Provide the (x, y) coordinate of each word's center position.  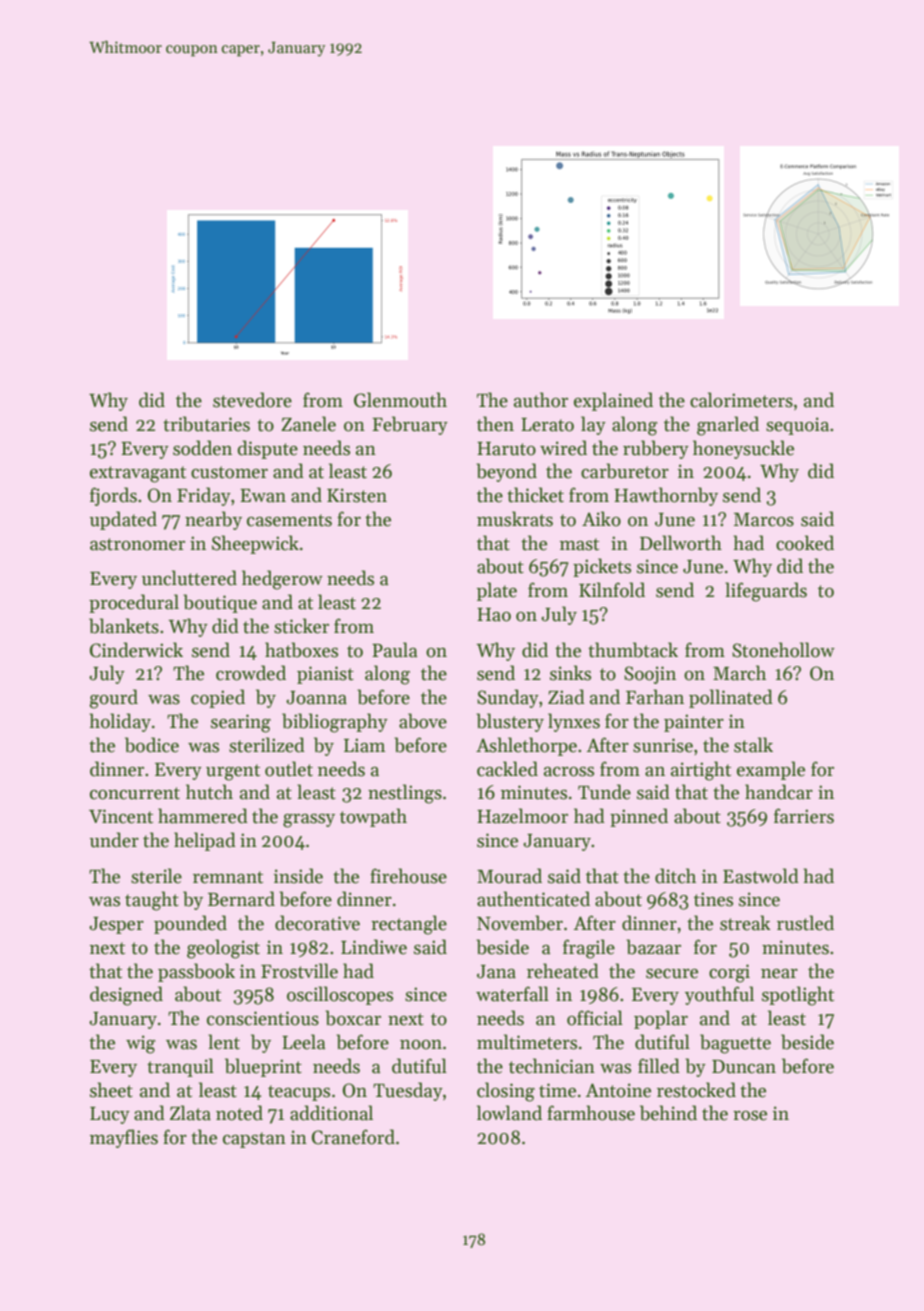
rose (750, 1116)
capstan (254, 1140)
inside (298, 876)
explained (613, 401)
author (541, 400)
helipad (205, 841)
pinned (639, 817)
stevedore (252, 400)
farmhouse (591, 1113)
